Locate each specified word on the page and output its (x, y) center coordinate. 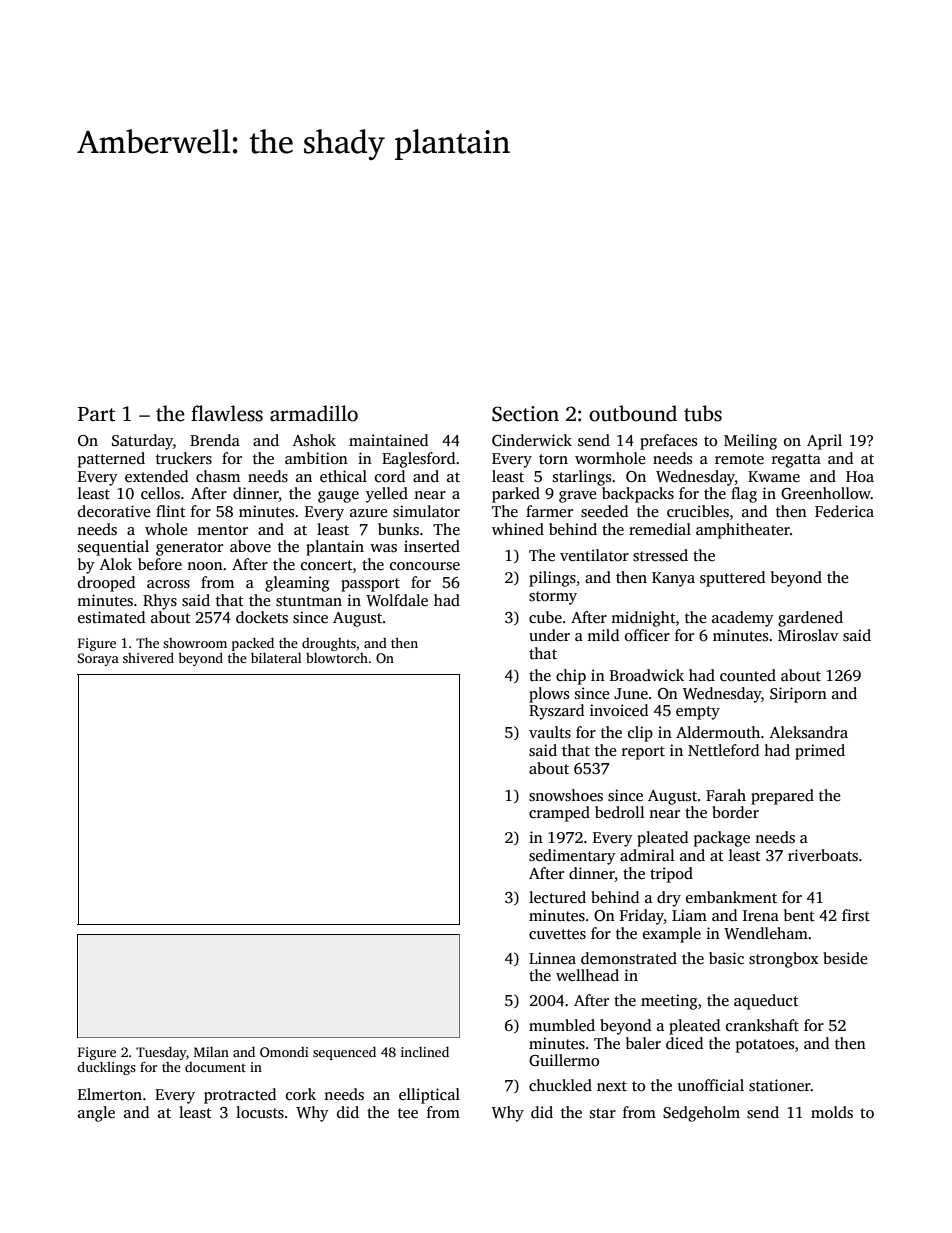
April (824, 442)
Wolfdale (397, 600)
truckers (184, 458)
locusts (260, 1112)
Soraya (98, 659)
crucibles (698, 511)
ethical (343, 476)
